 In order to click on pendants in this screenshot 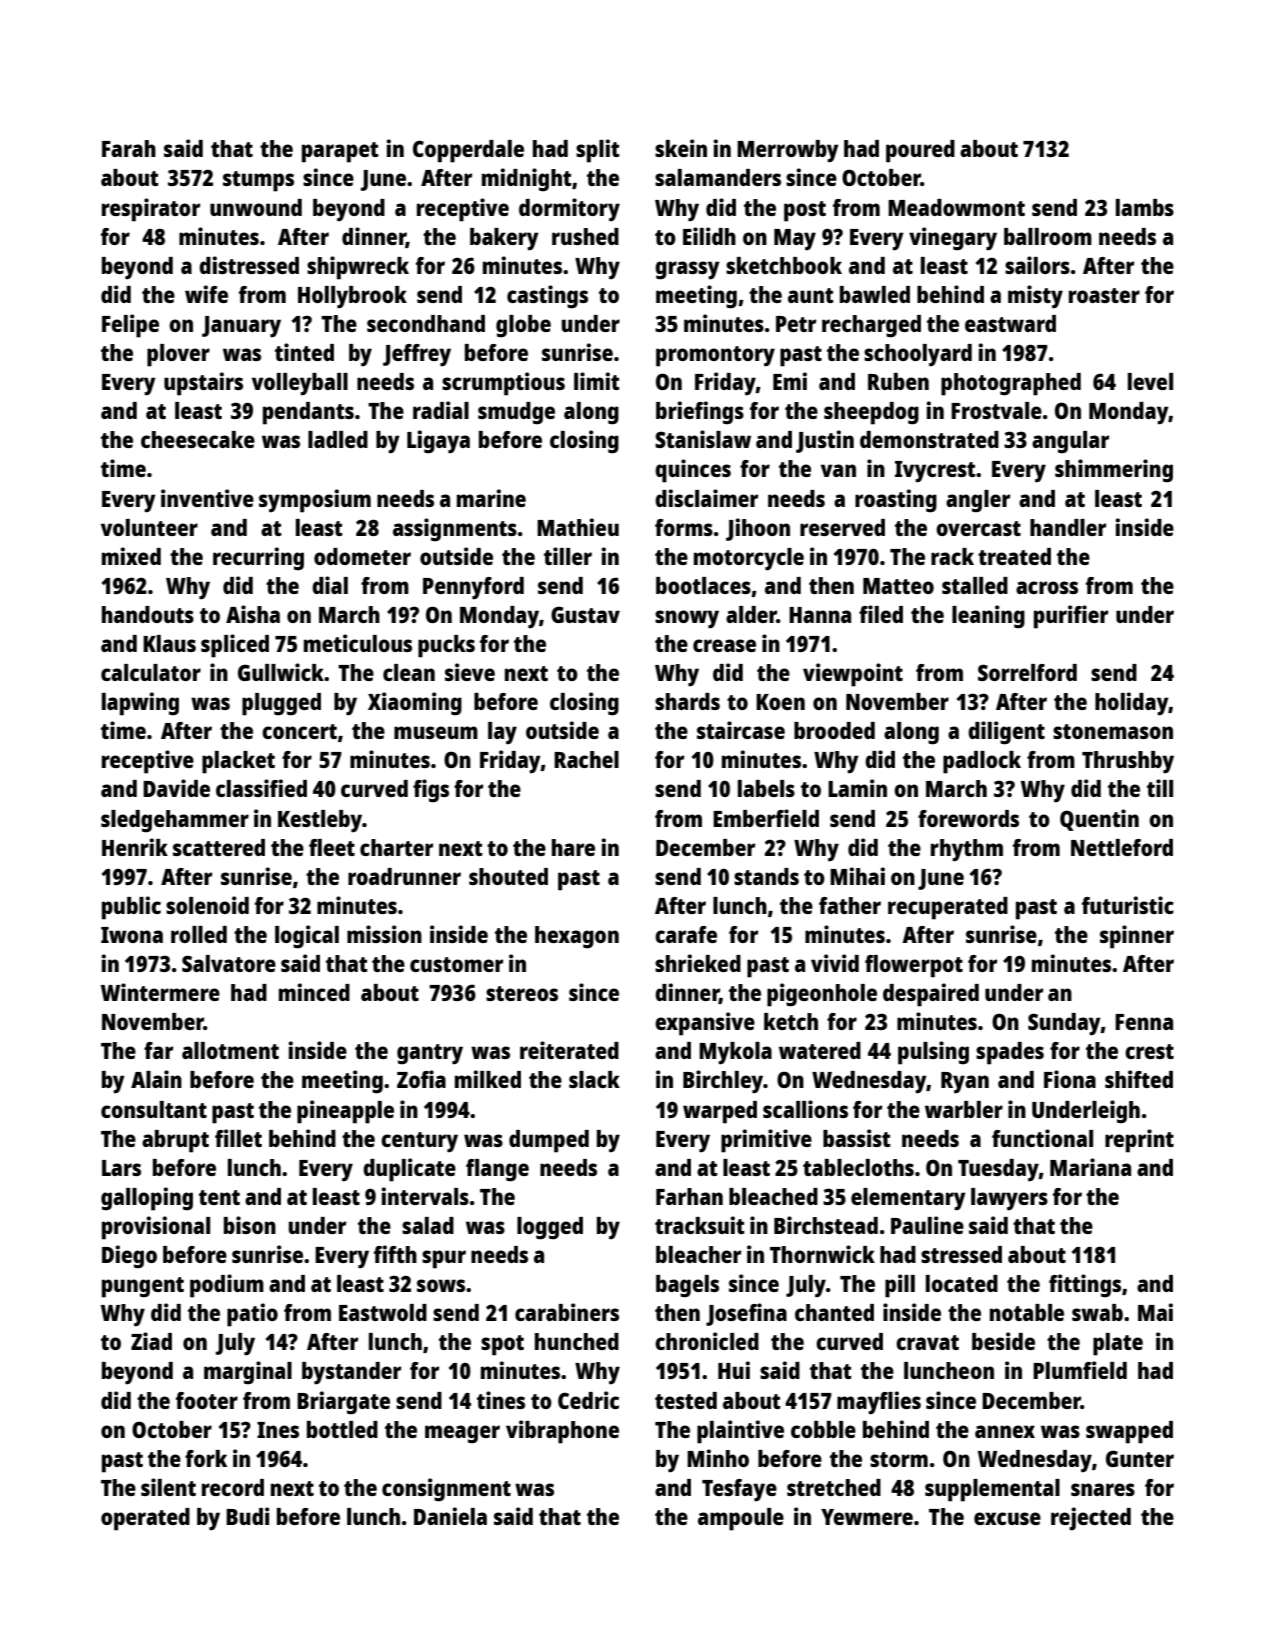, I will do `click(308, 413)`.
